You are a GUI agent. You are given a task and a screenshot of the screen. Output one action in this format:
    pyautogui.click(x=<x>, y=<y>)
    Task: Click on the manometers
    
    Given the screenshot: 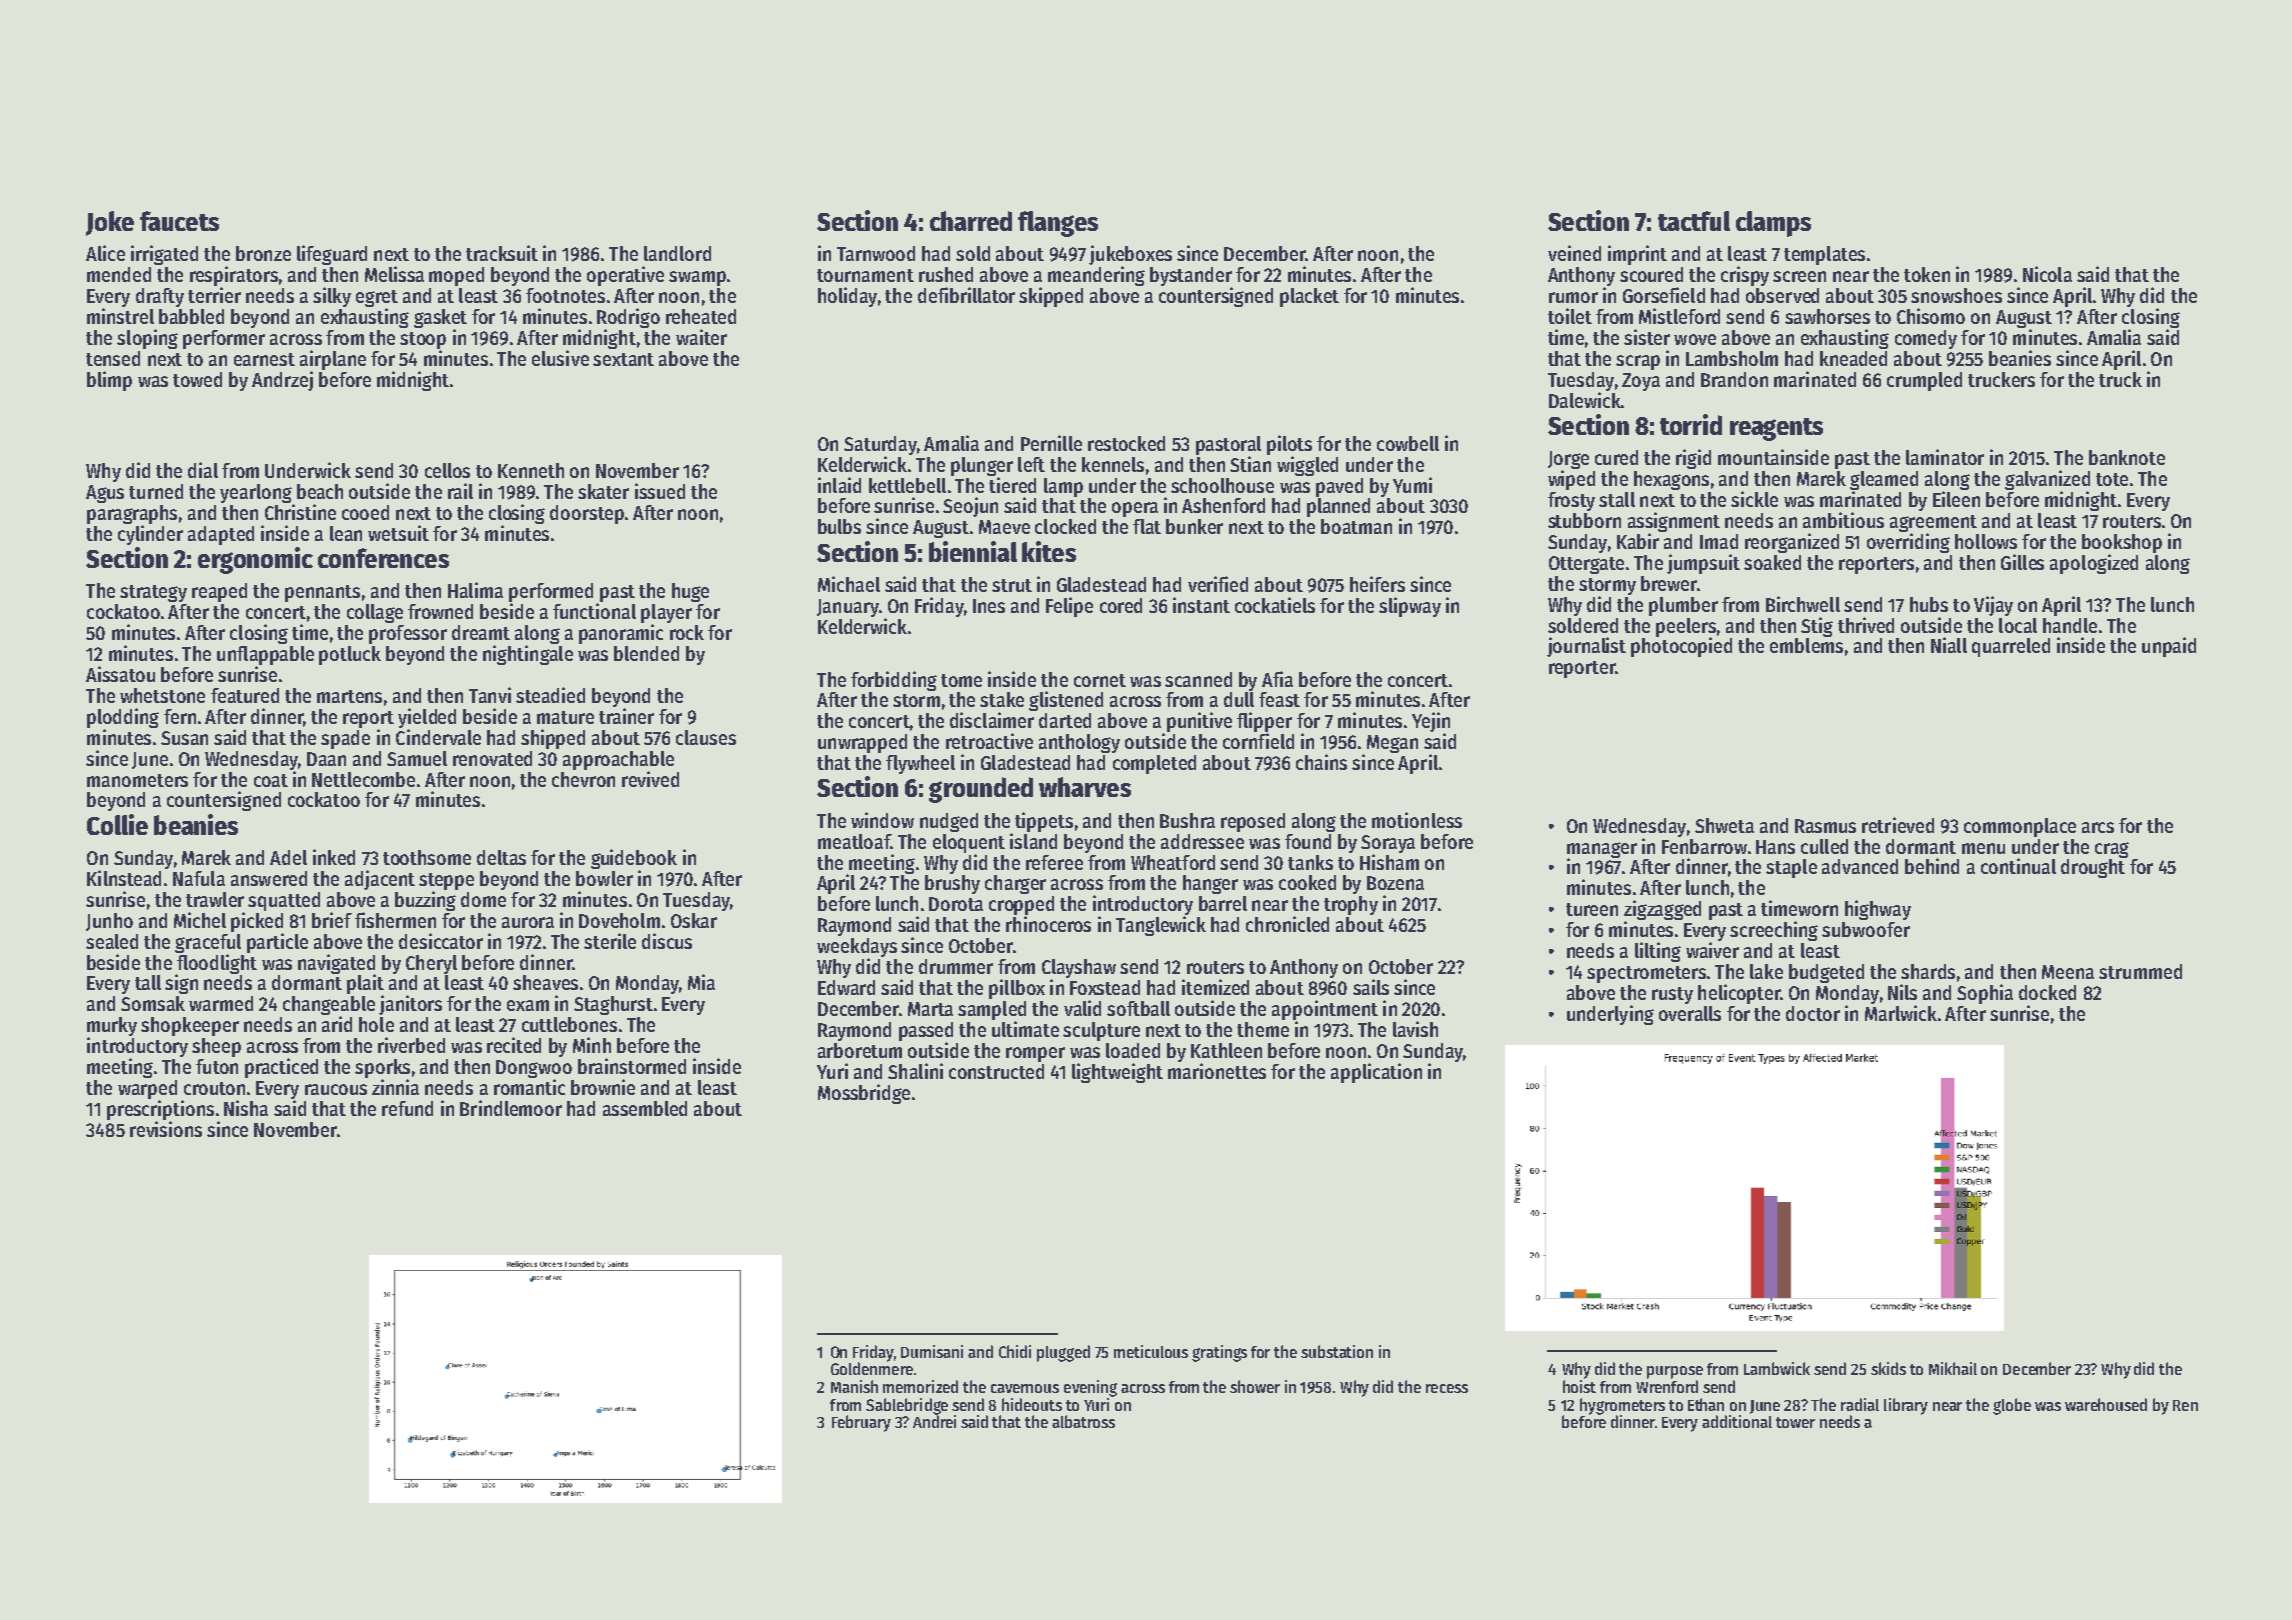 What is the action you would take?
    pyautogui.click(x=137, y=780)
